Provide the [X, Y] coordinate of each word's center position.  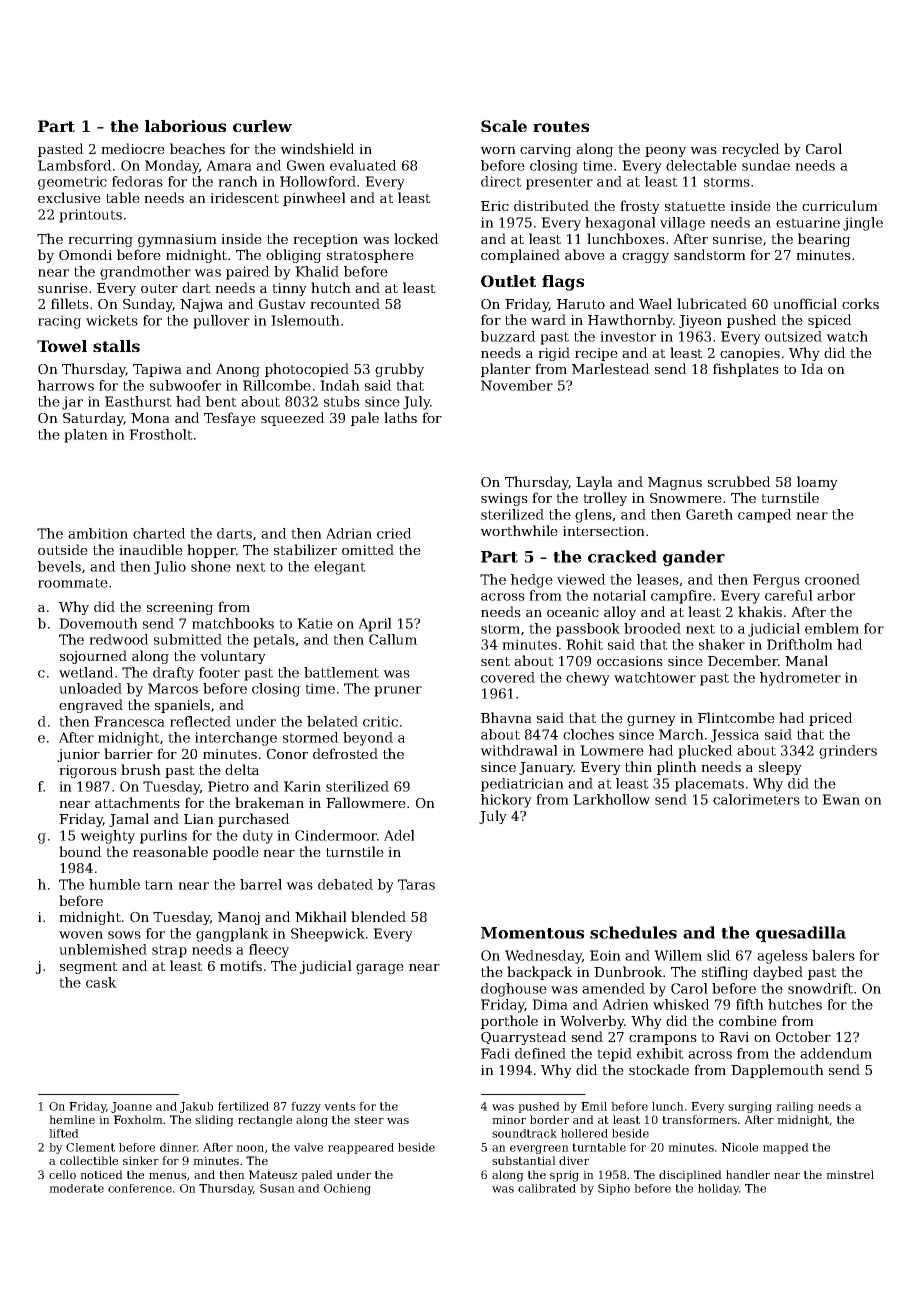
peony [665, 152]
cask [101, 982]
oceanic [573, 612]
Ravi [734, 1037]
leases [658, 579]
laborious [185, 126]
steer [369, 1120]
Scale [504, 126]
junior [78, 755]
